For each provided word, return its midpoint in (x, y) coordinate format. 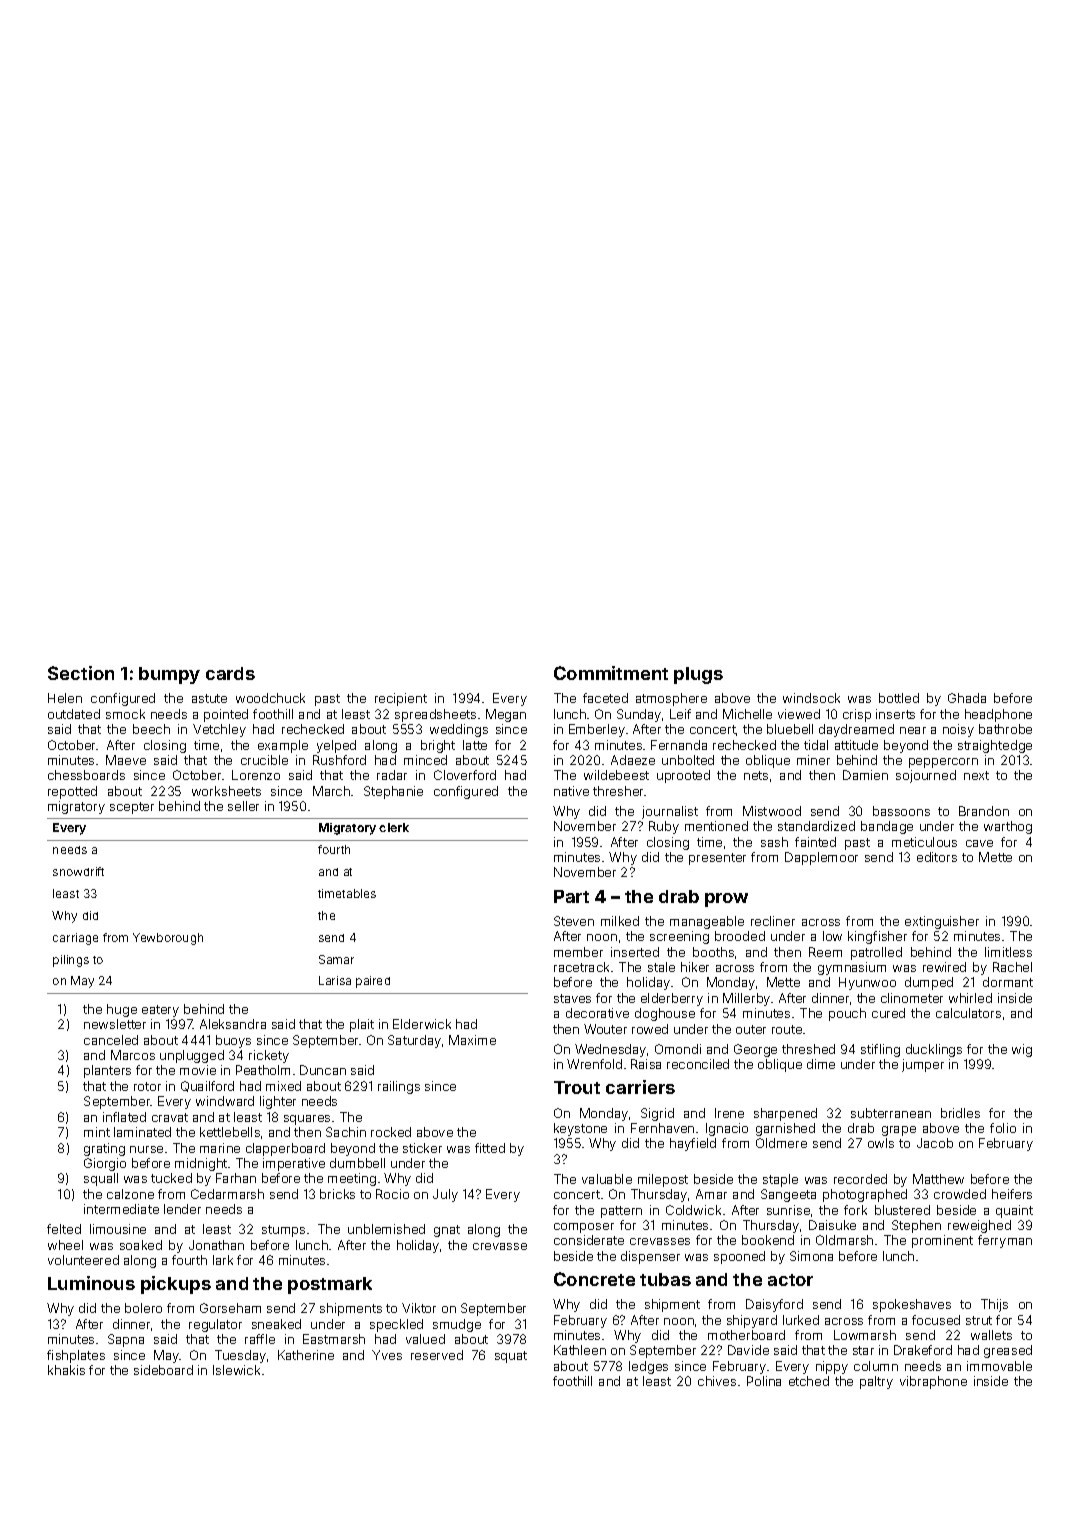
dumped (929, 983)
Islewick (236, 1370)
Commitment (611, 673)
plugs (698, 675)
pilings (71, 961)
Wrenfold (594, 1064)
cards (230, 673)
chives (717, 1381)
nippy (832, 1367)
